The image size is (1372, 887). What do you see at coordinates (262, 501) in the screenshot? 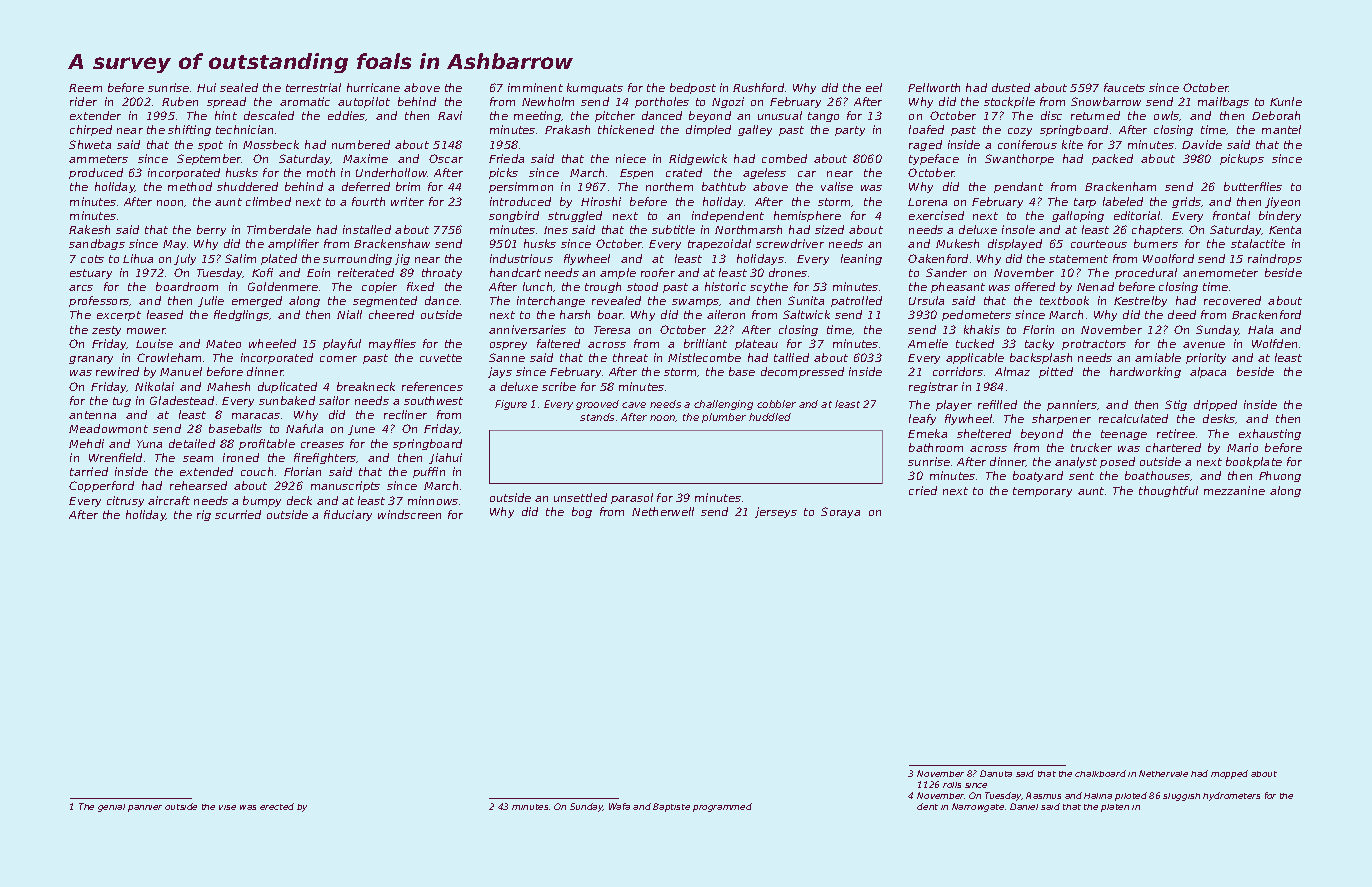
I see `bumpy` at bounding box center [262, 501].
